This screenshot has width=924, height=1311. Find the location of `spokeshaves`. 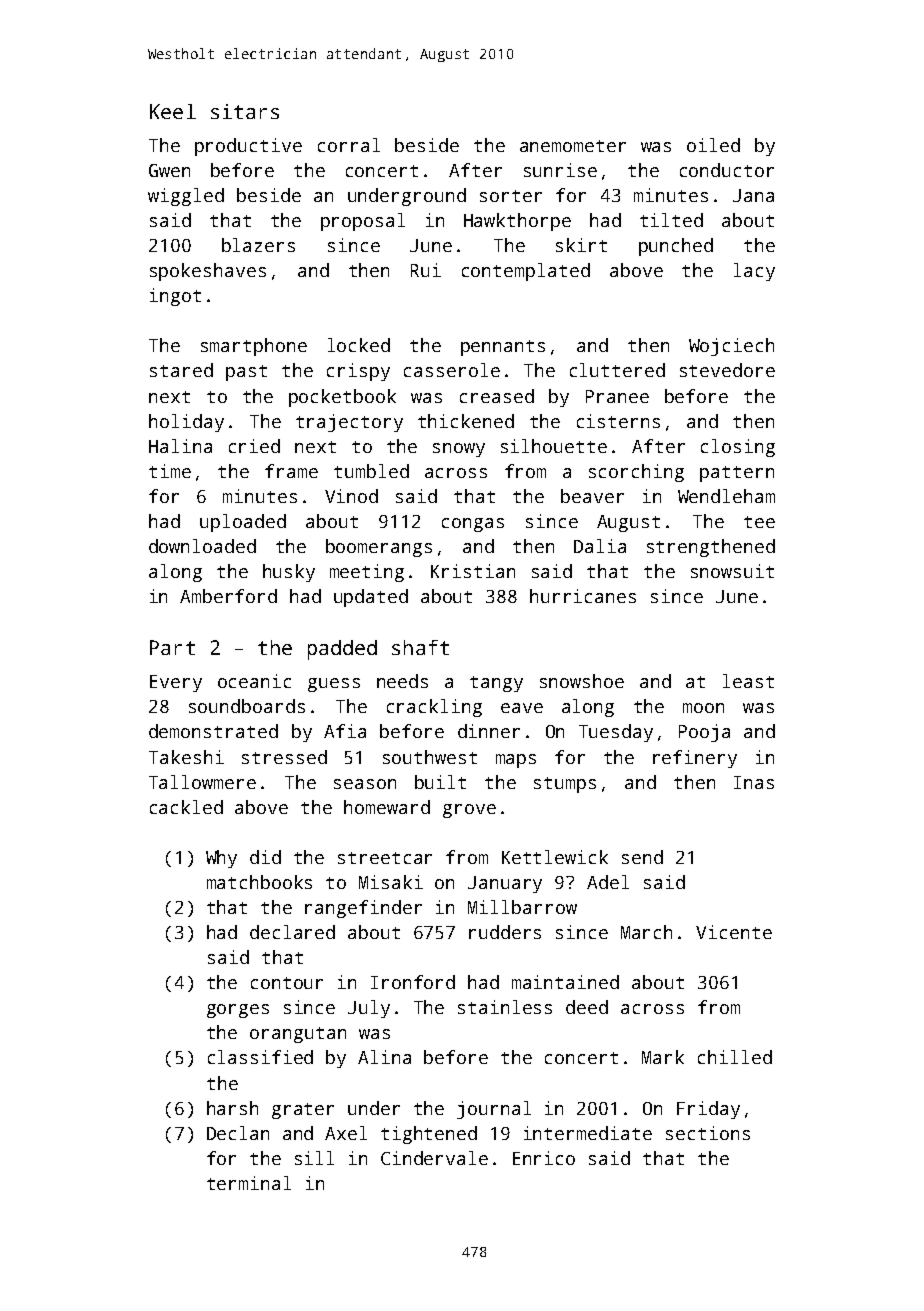

spokeshaves is located at coordinates (208, 272).
